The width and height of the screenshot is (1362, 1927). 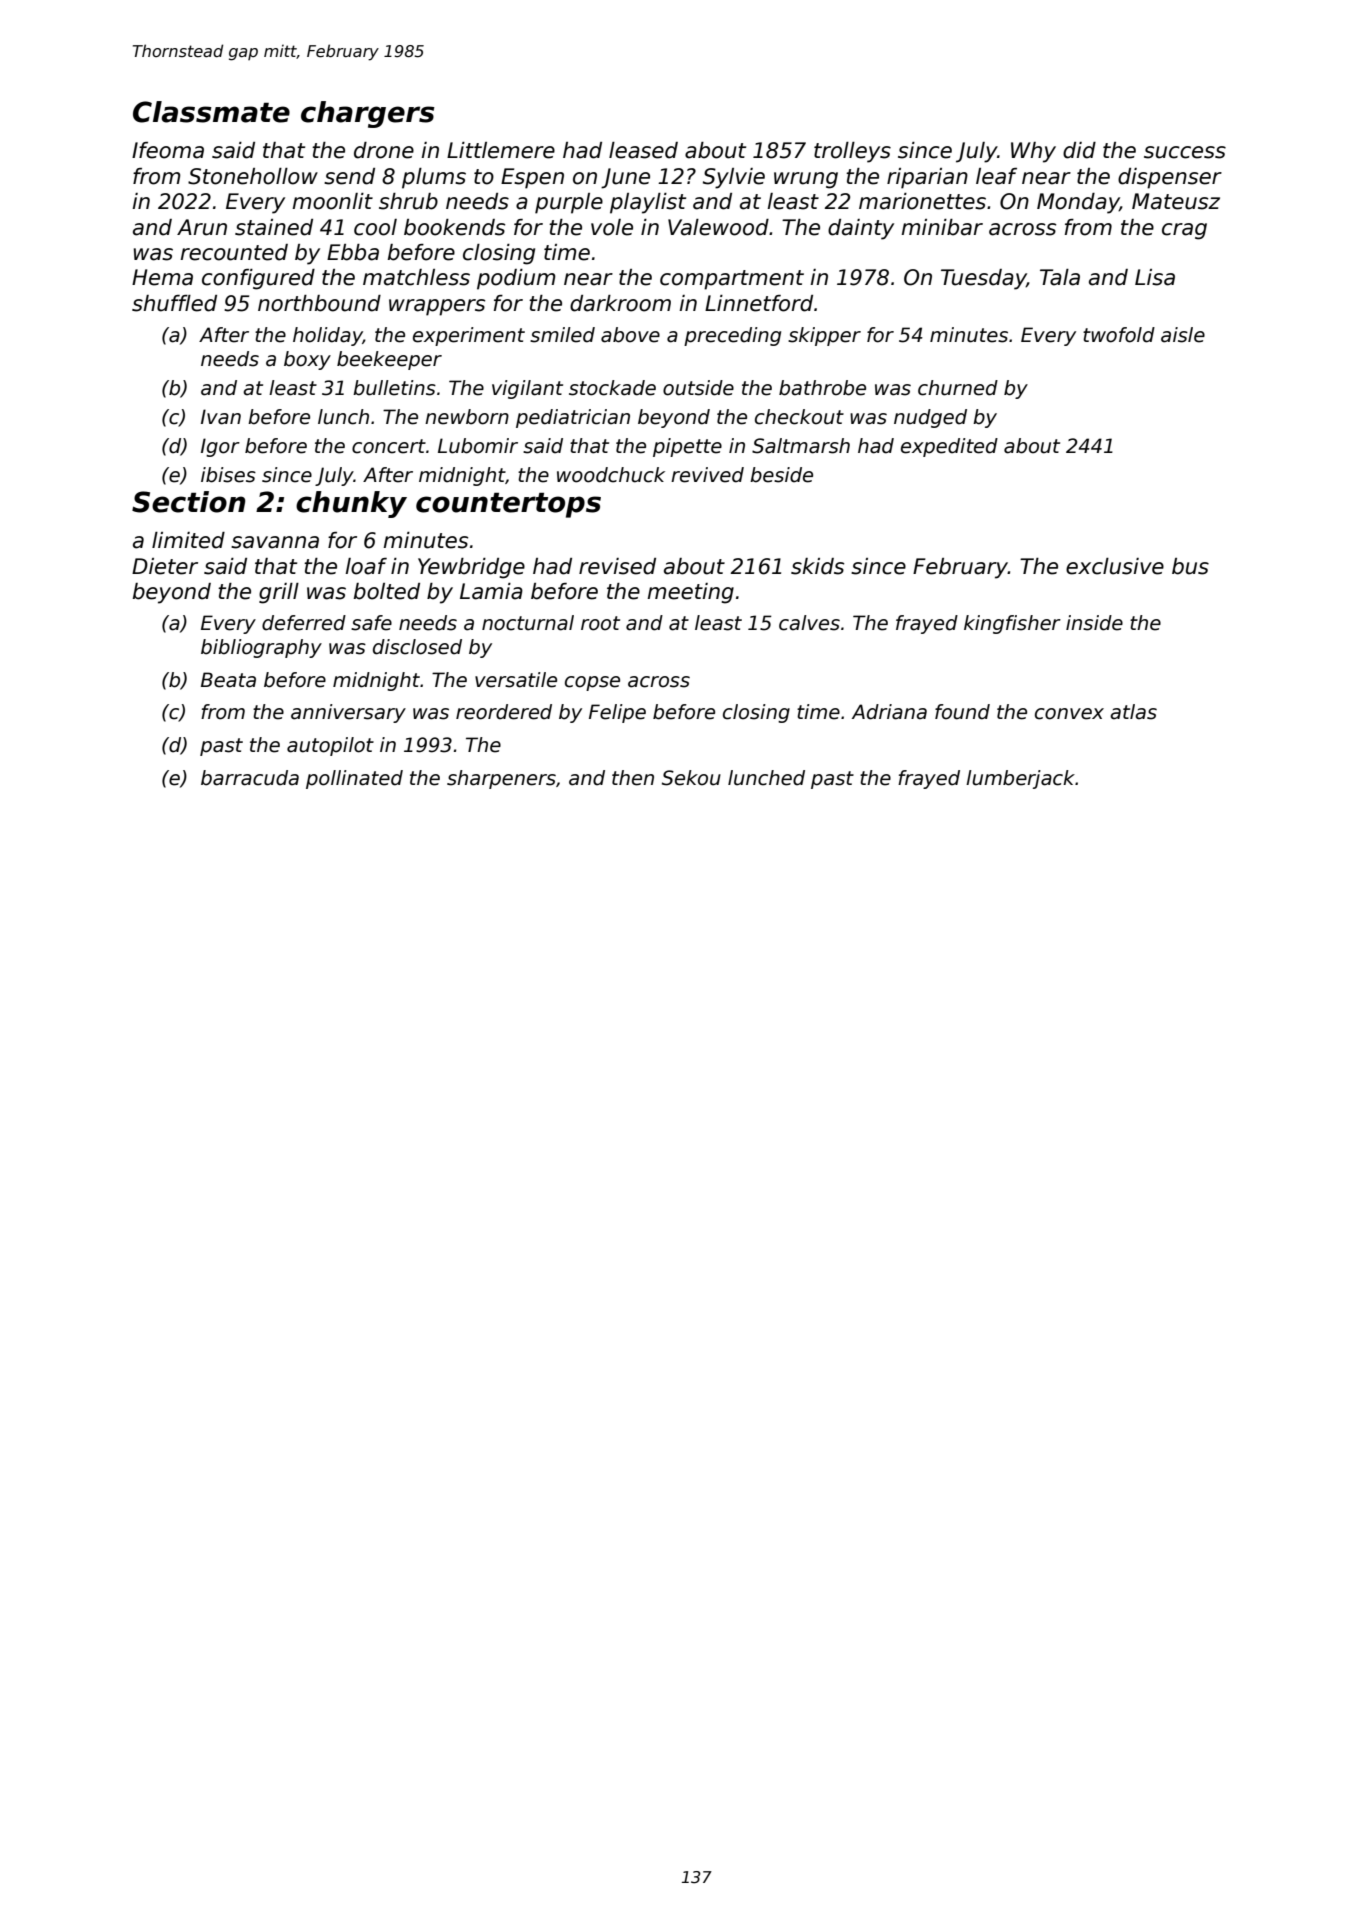 I want to click on twofold, so click(x=1119, y=335).
